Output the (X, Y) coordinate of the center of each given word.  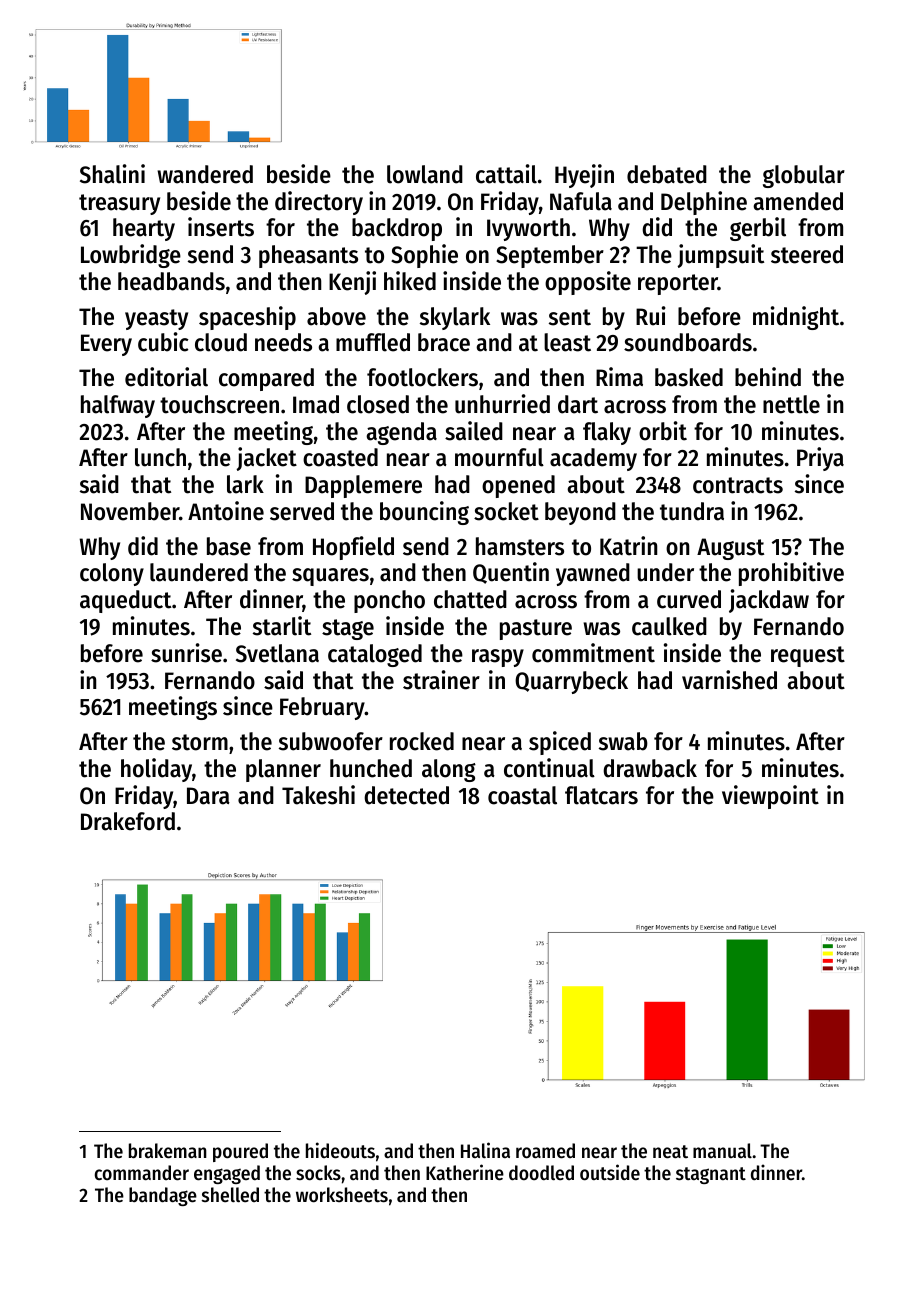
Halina (485, 1150)
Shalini (112, 174)
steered (807, 254)
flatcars (601, 795)
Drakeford (128, 821)
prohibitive (791, 574)
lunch (160, 457)
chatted (470, 599)
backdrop (397, 229)
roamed (545, 1151)
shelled (230, 1195)
